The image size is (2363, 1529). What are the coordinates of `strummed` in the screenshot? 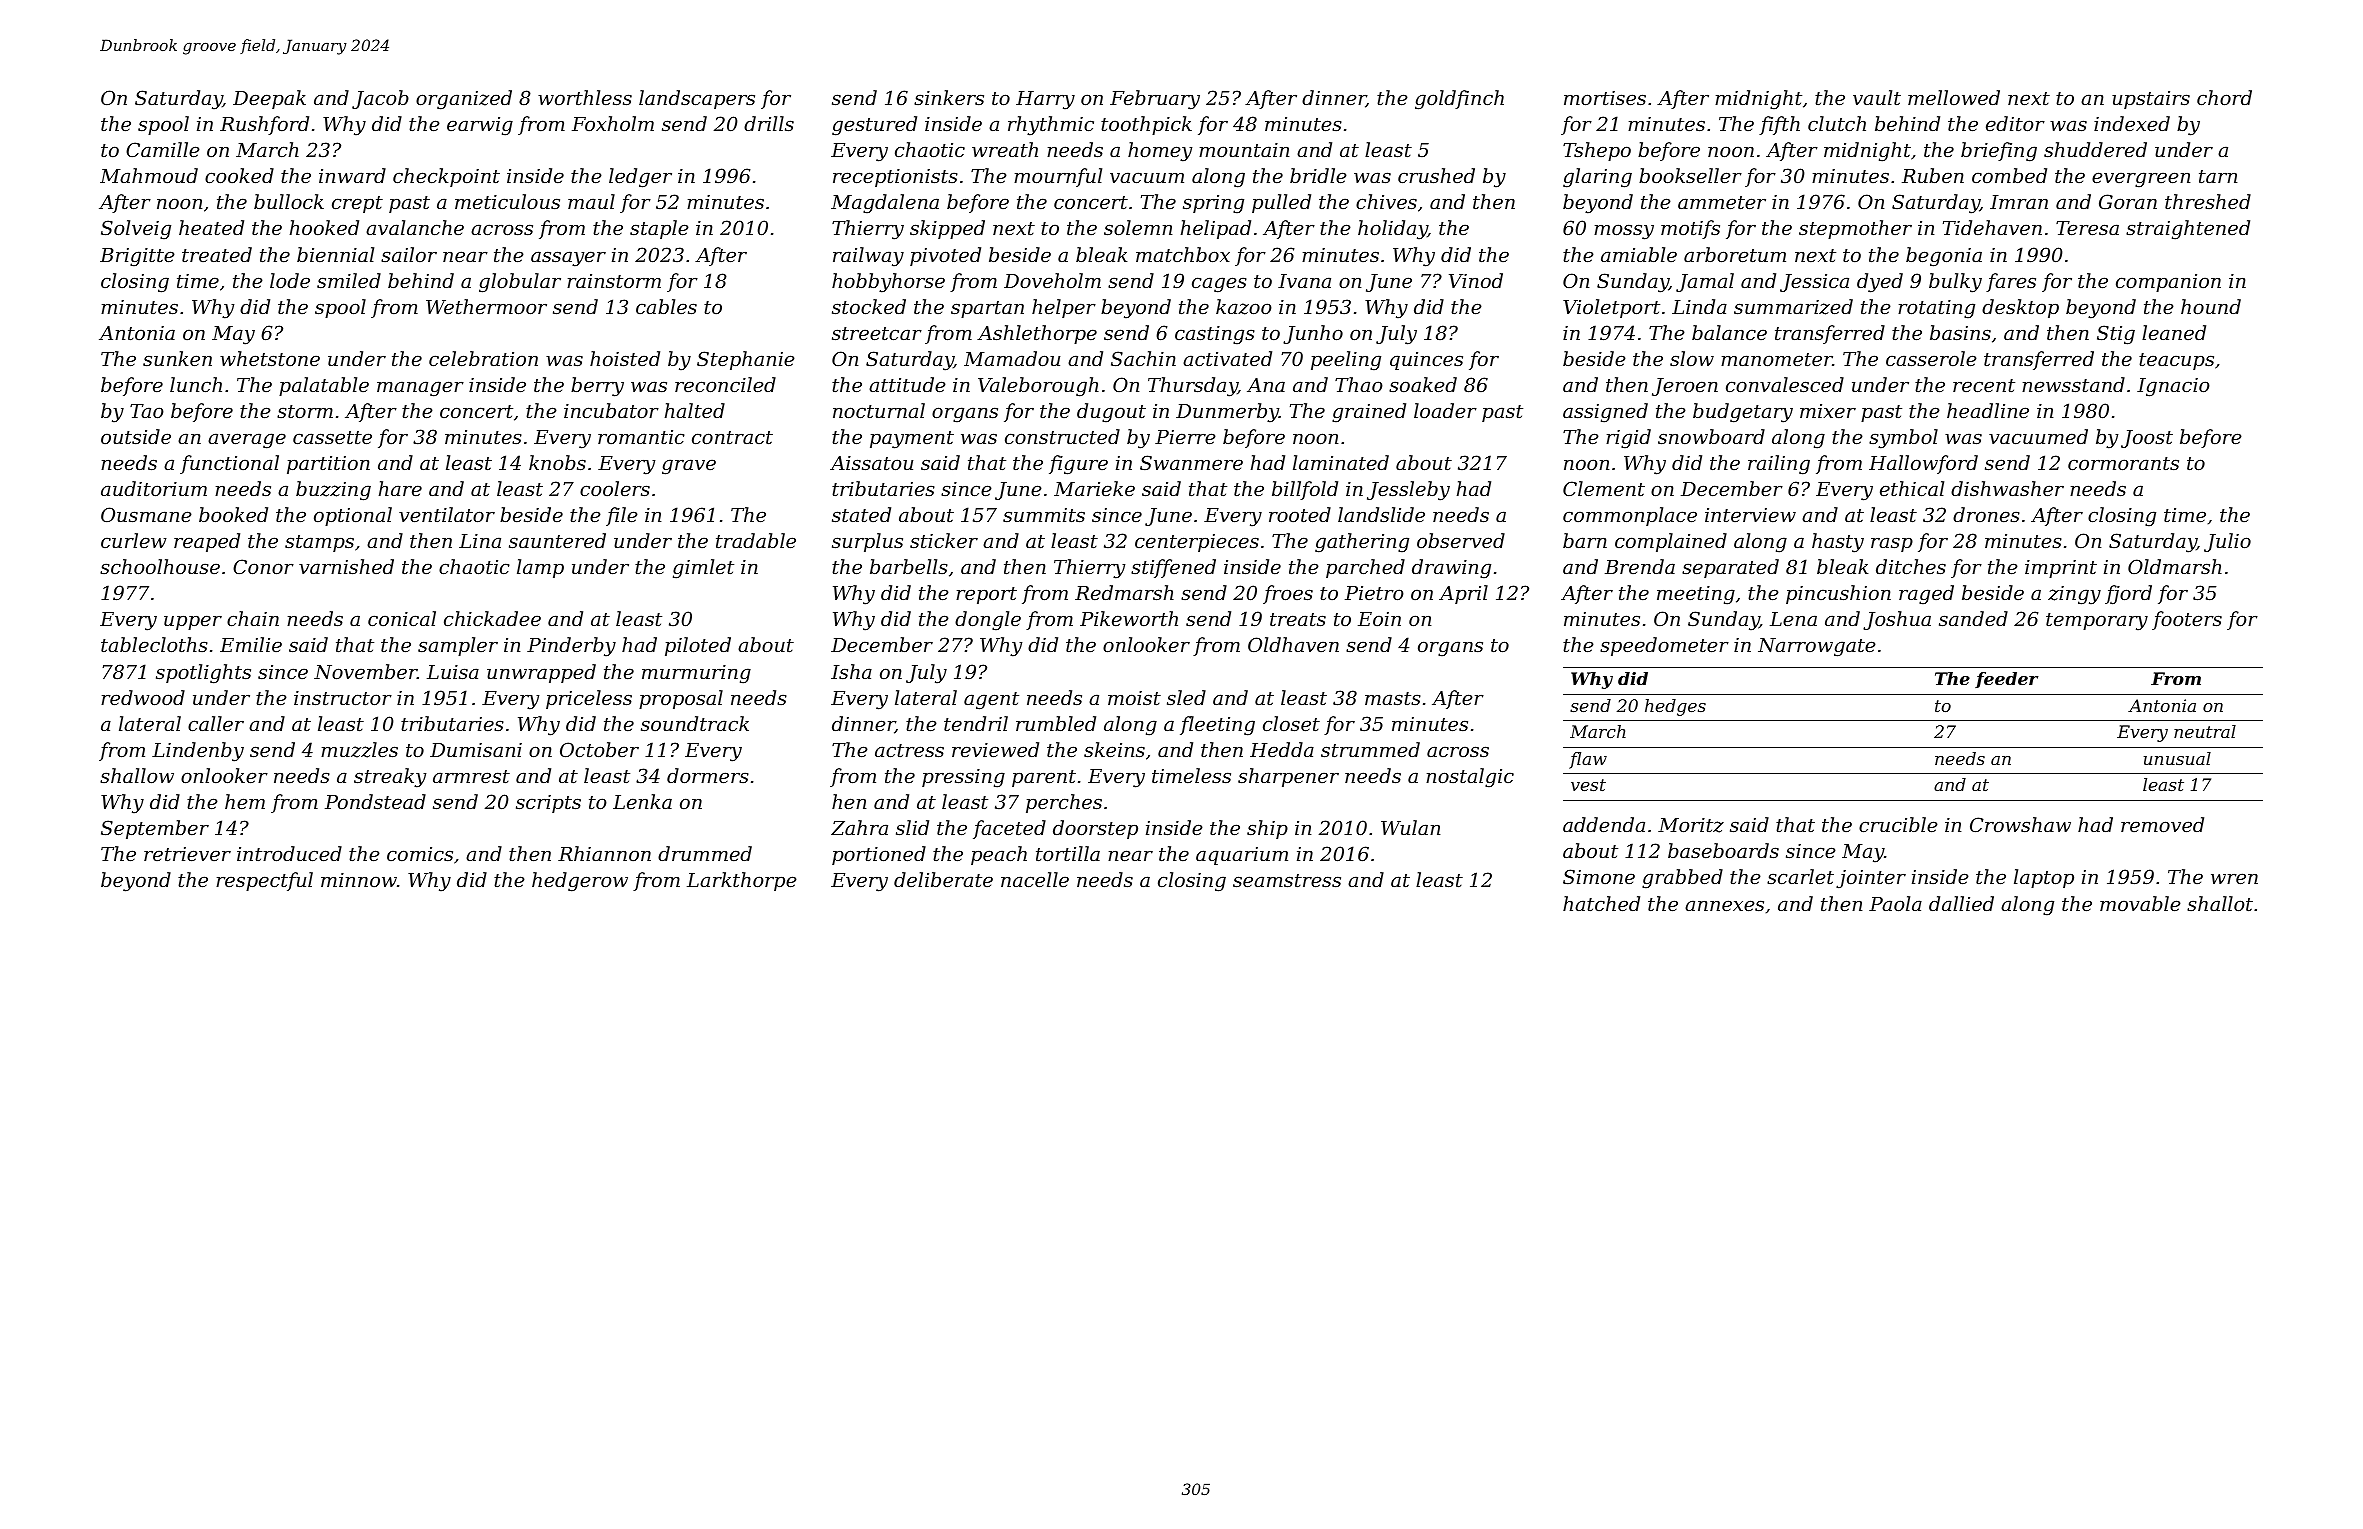 It's located at (1370, 749).
